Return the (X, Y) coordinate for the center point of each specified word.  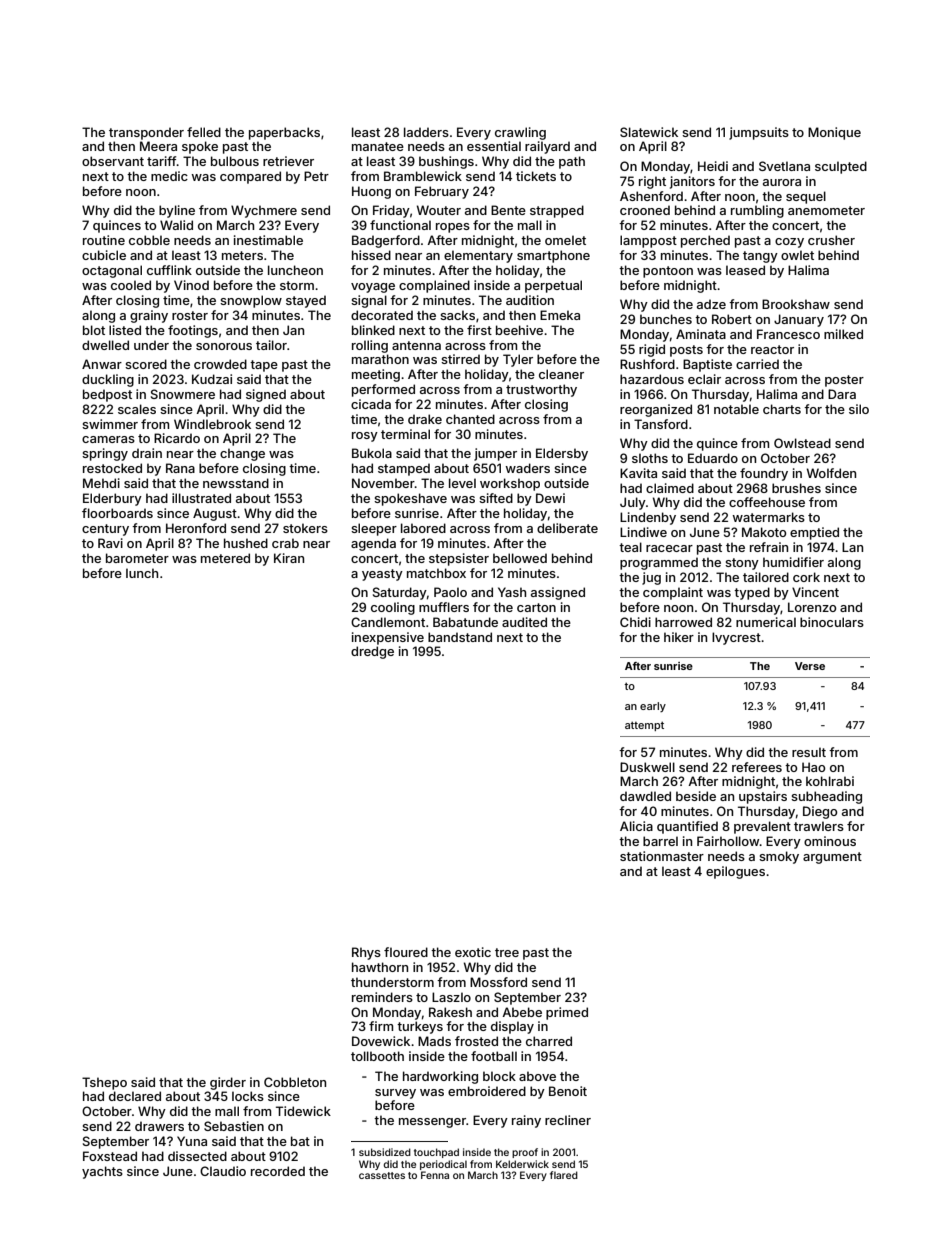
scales (137, 409)
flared (564, 1175)
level (462, 483)
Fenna (435, 1175)
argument (832, 858)
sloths (650, 458)
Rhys (366, 953)
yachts (102, 1172)
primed (567, 1013)
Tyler (518, 360)
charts (782, 409)
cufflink (169, 270)
